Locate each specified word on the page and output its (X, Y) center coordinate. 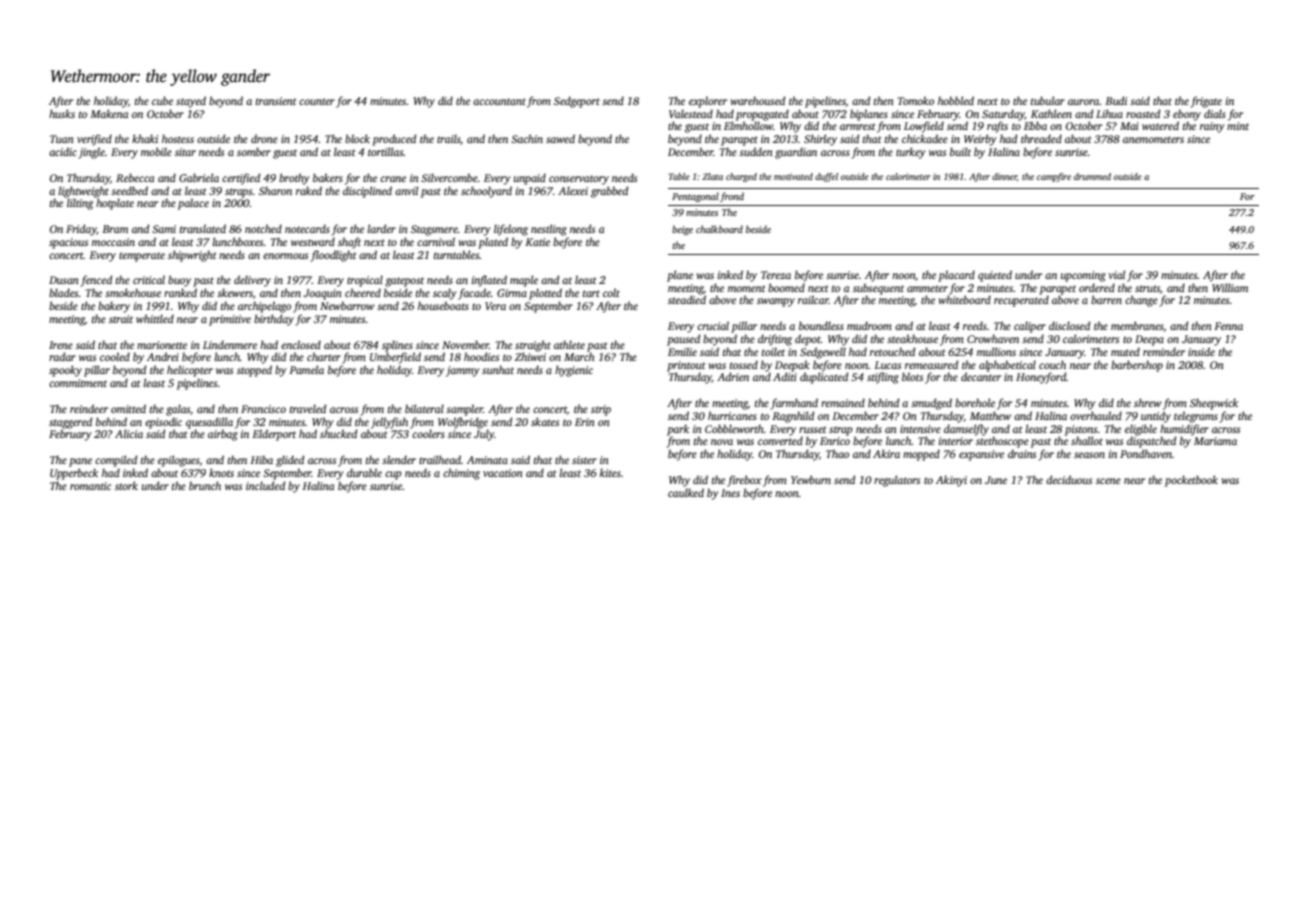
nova (722, 442)
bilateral (424, 408)
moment (746, 288)
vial (1116, 274)
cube (162, 100)
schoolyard (486, 192)
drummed (1092, 176)
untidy (1156, 417)
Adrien (733, 376)
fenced (96, 281)
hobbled (956, 100)
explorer (708, 102)
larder (381, 228)
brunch (205, 485)
